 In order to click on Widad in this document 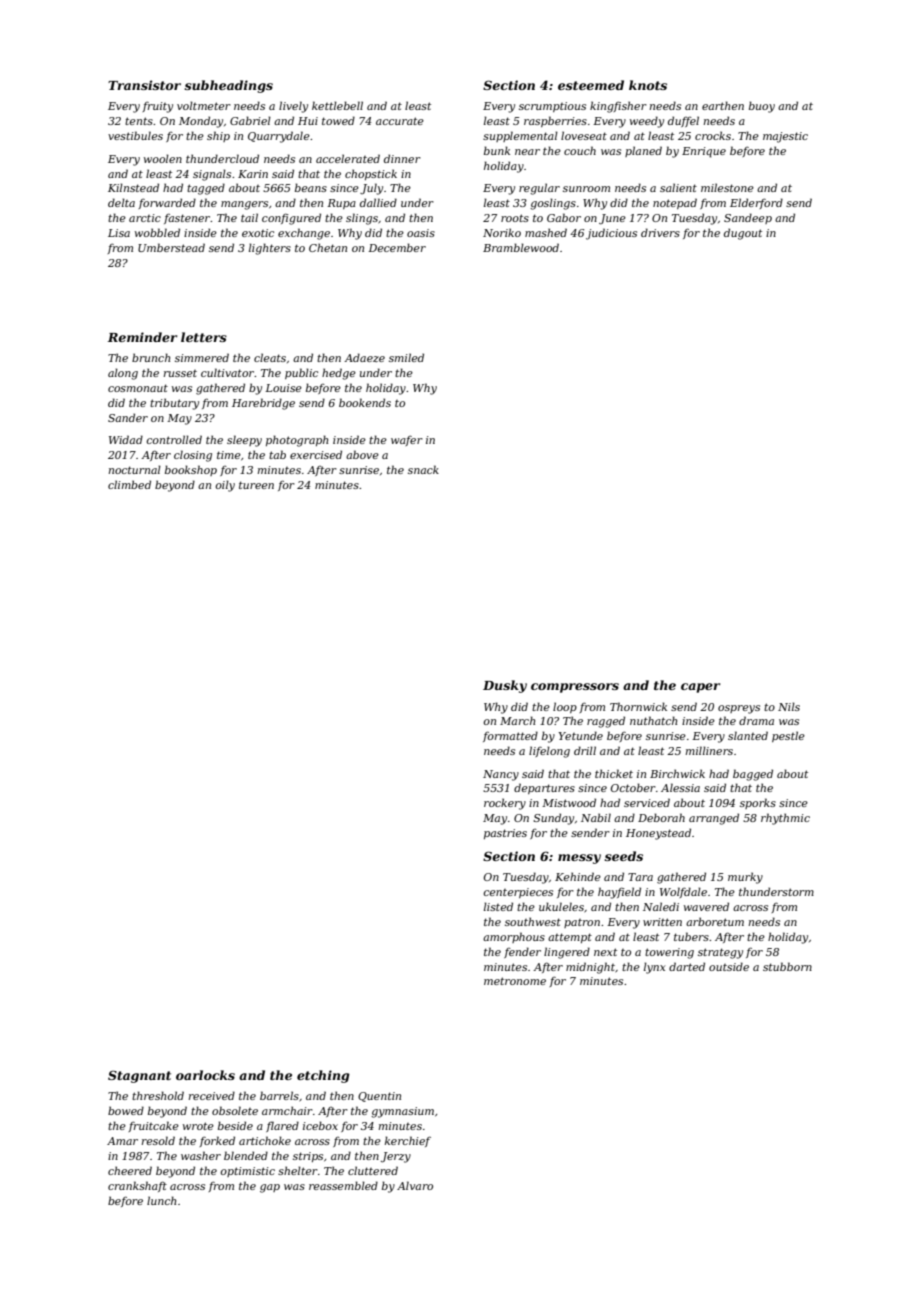, I will do `click(126, 439)`.
